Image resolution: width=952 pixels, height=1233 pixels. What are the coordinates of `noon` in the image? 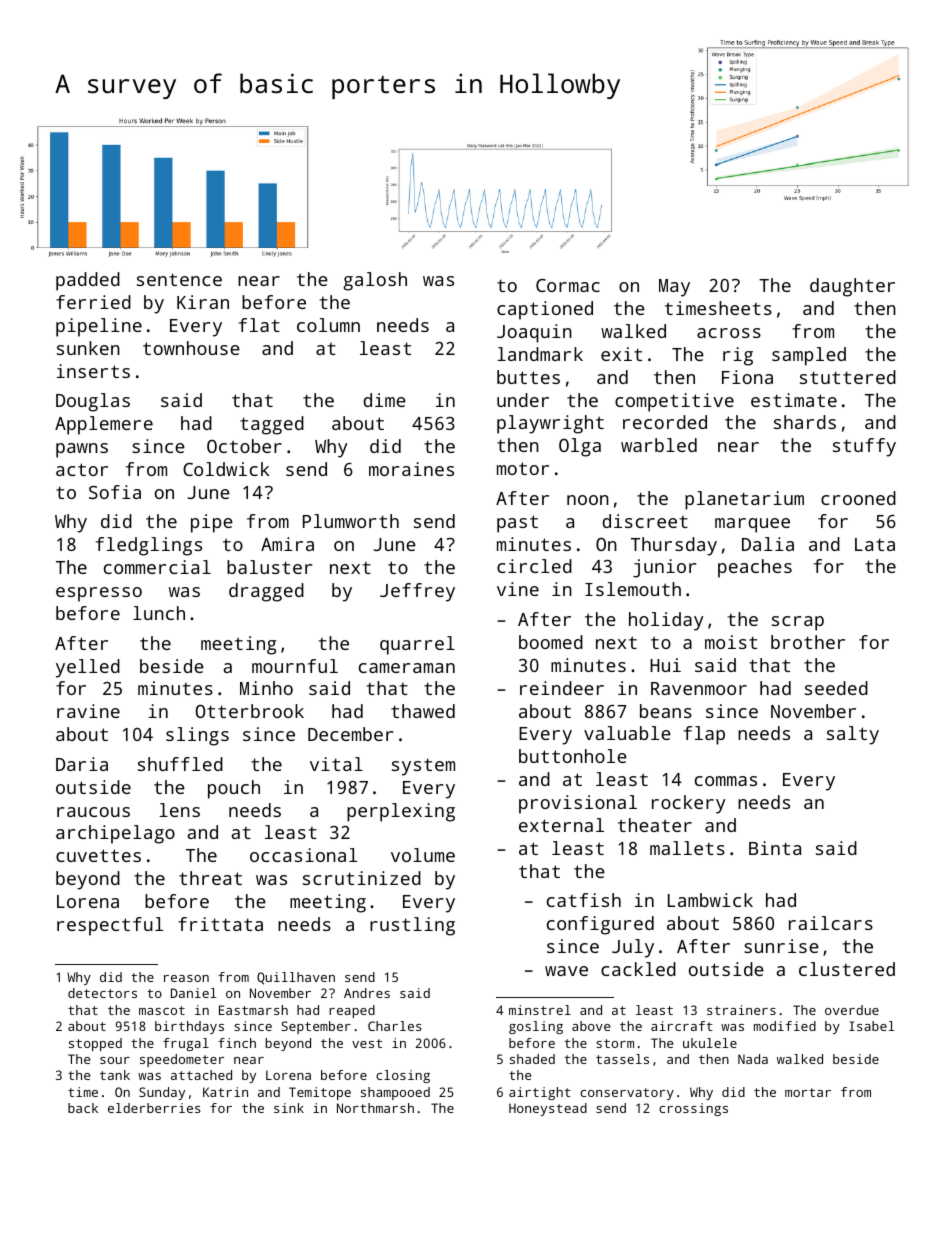 It's located at (588, 500).
